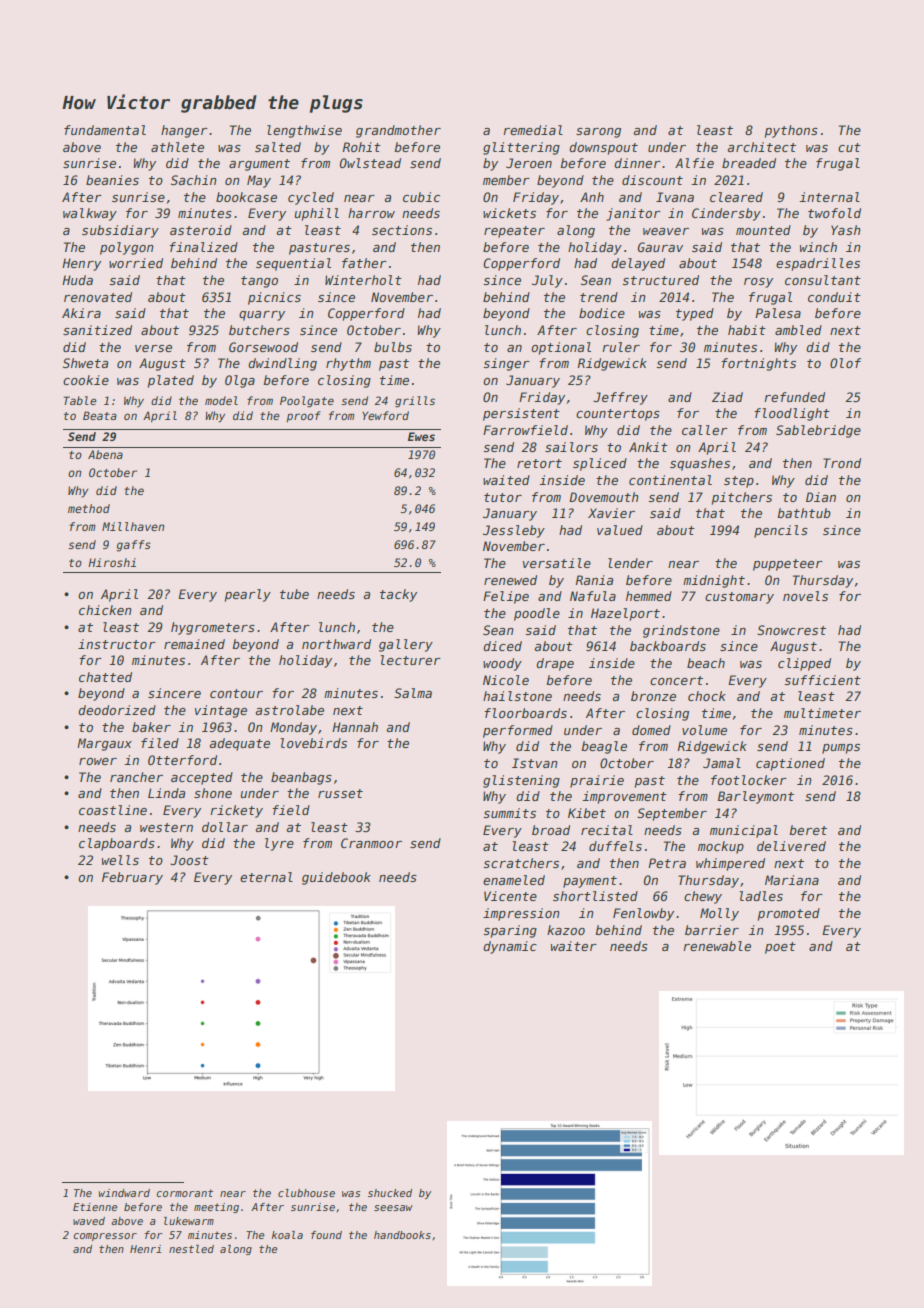 This image has width=924, height=1308. I want to click on mounted, so click(763, 230).
